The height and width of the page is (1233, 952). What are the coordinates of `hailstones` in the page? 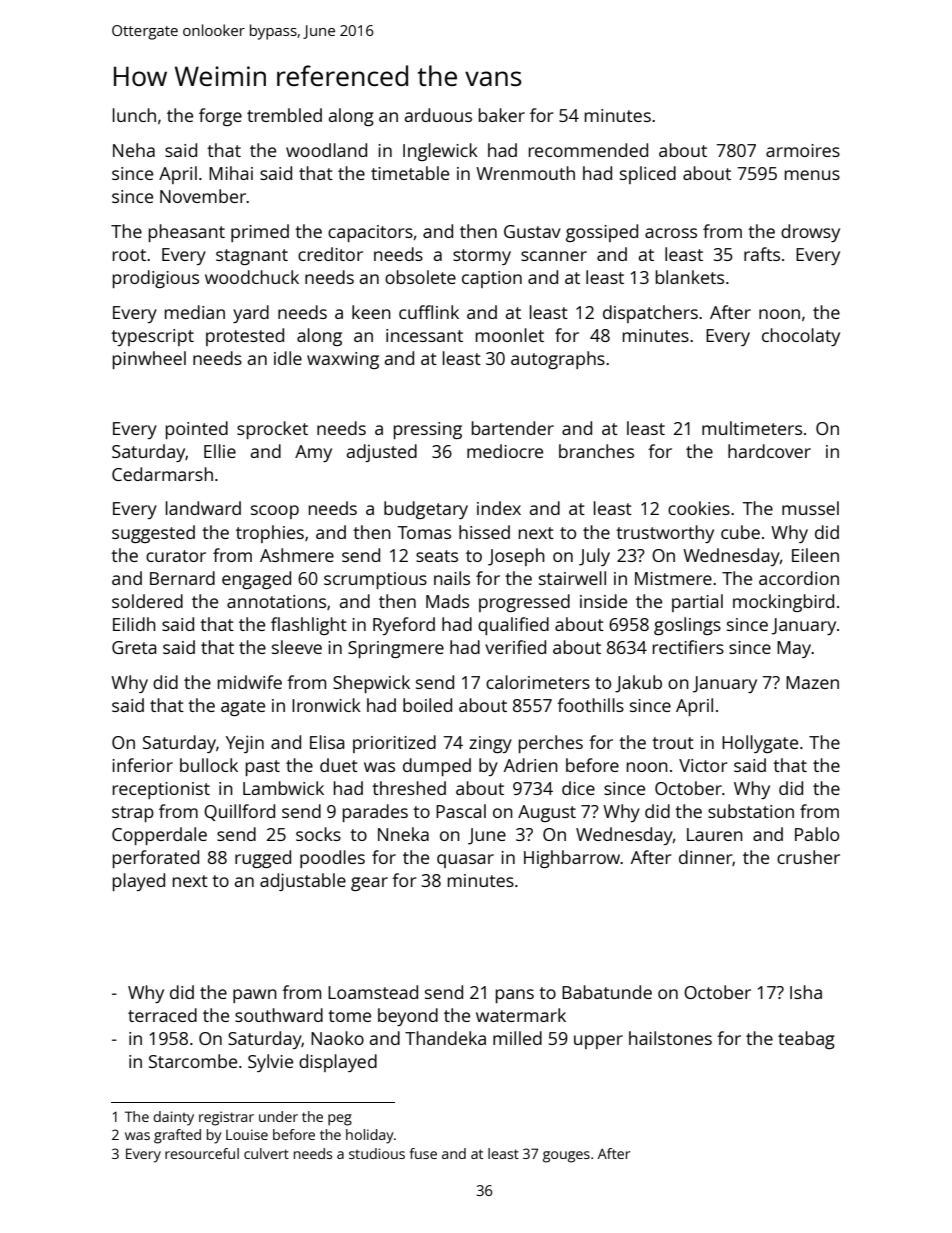 It's located at (670, 1038).
